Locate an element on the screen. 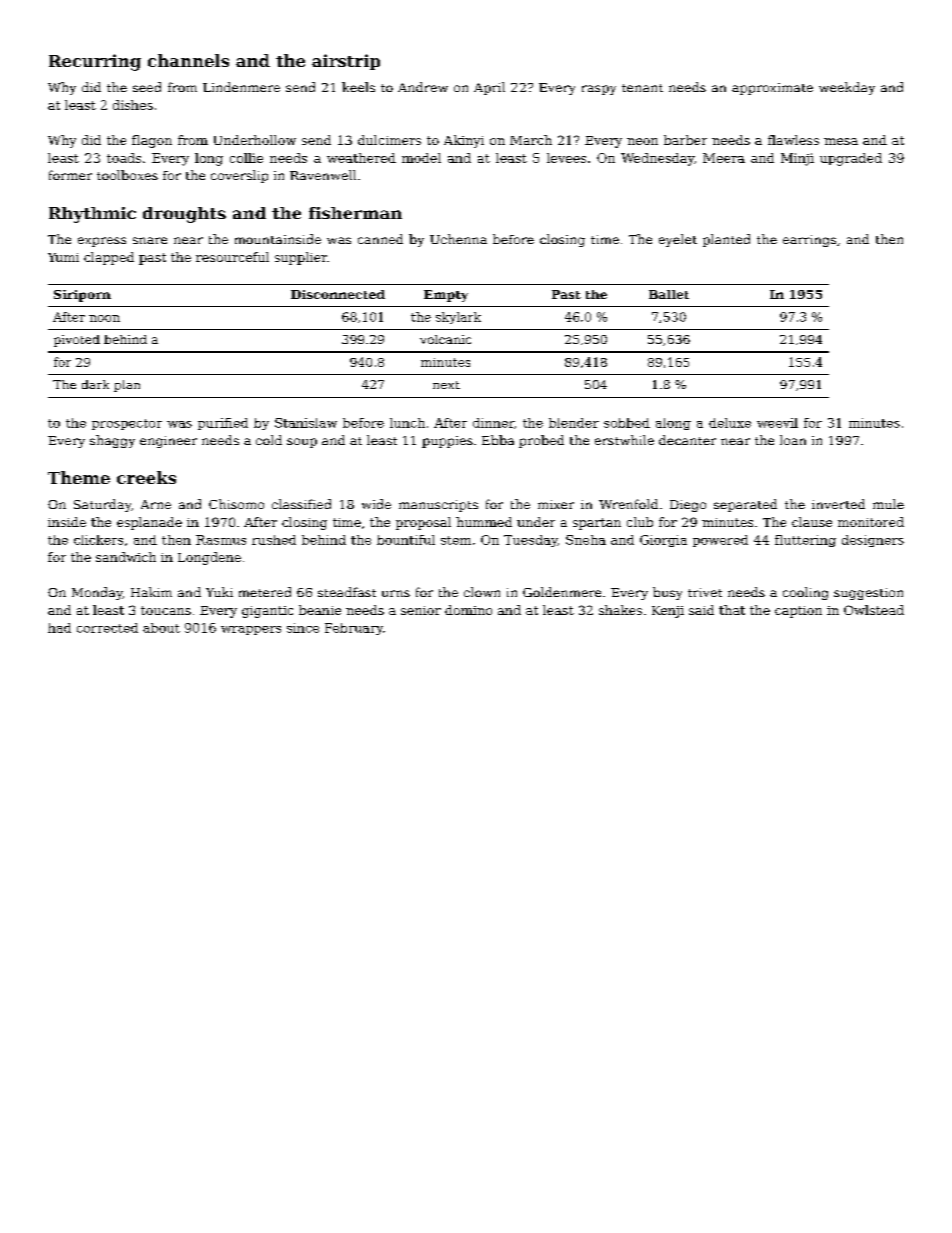 The width and height of the screenshot is (952, 1233). droughts is located at coordinates (184, 215).
